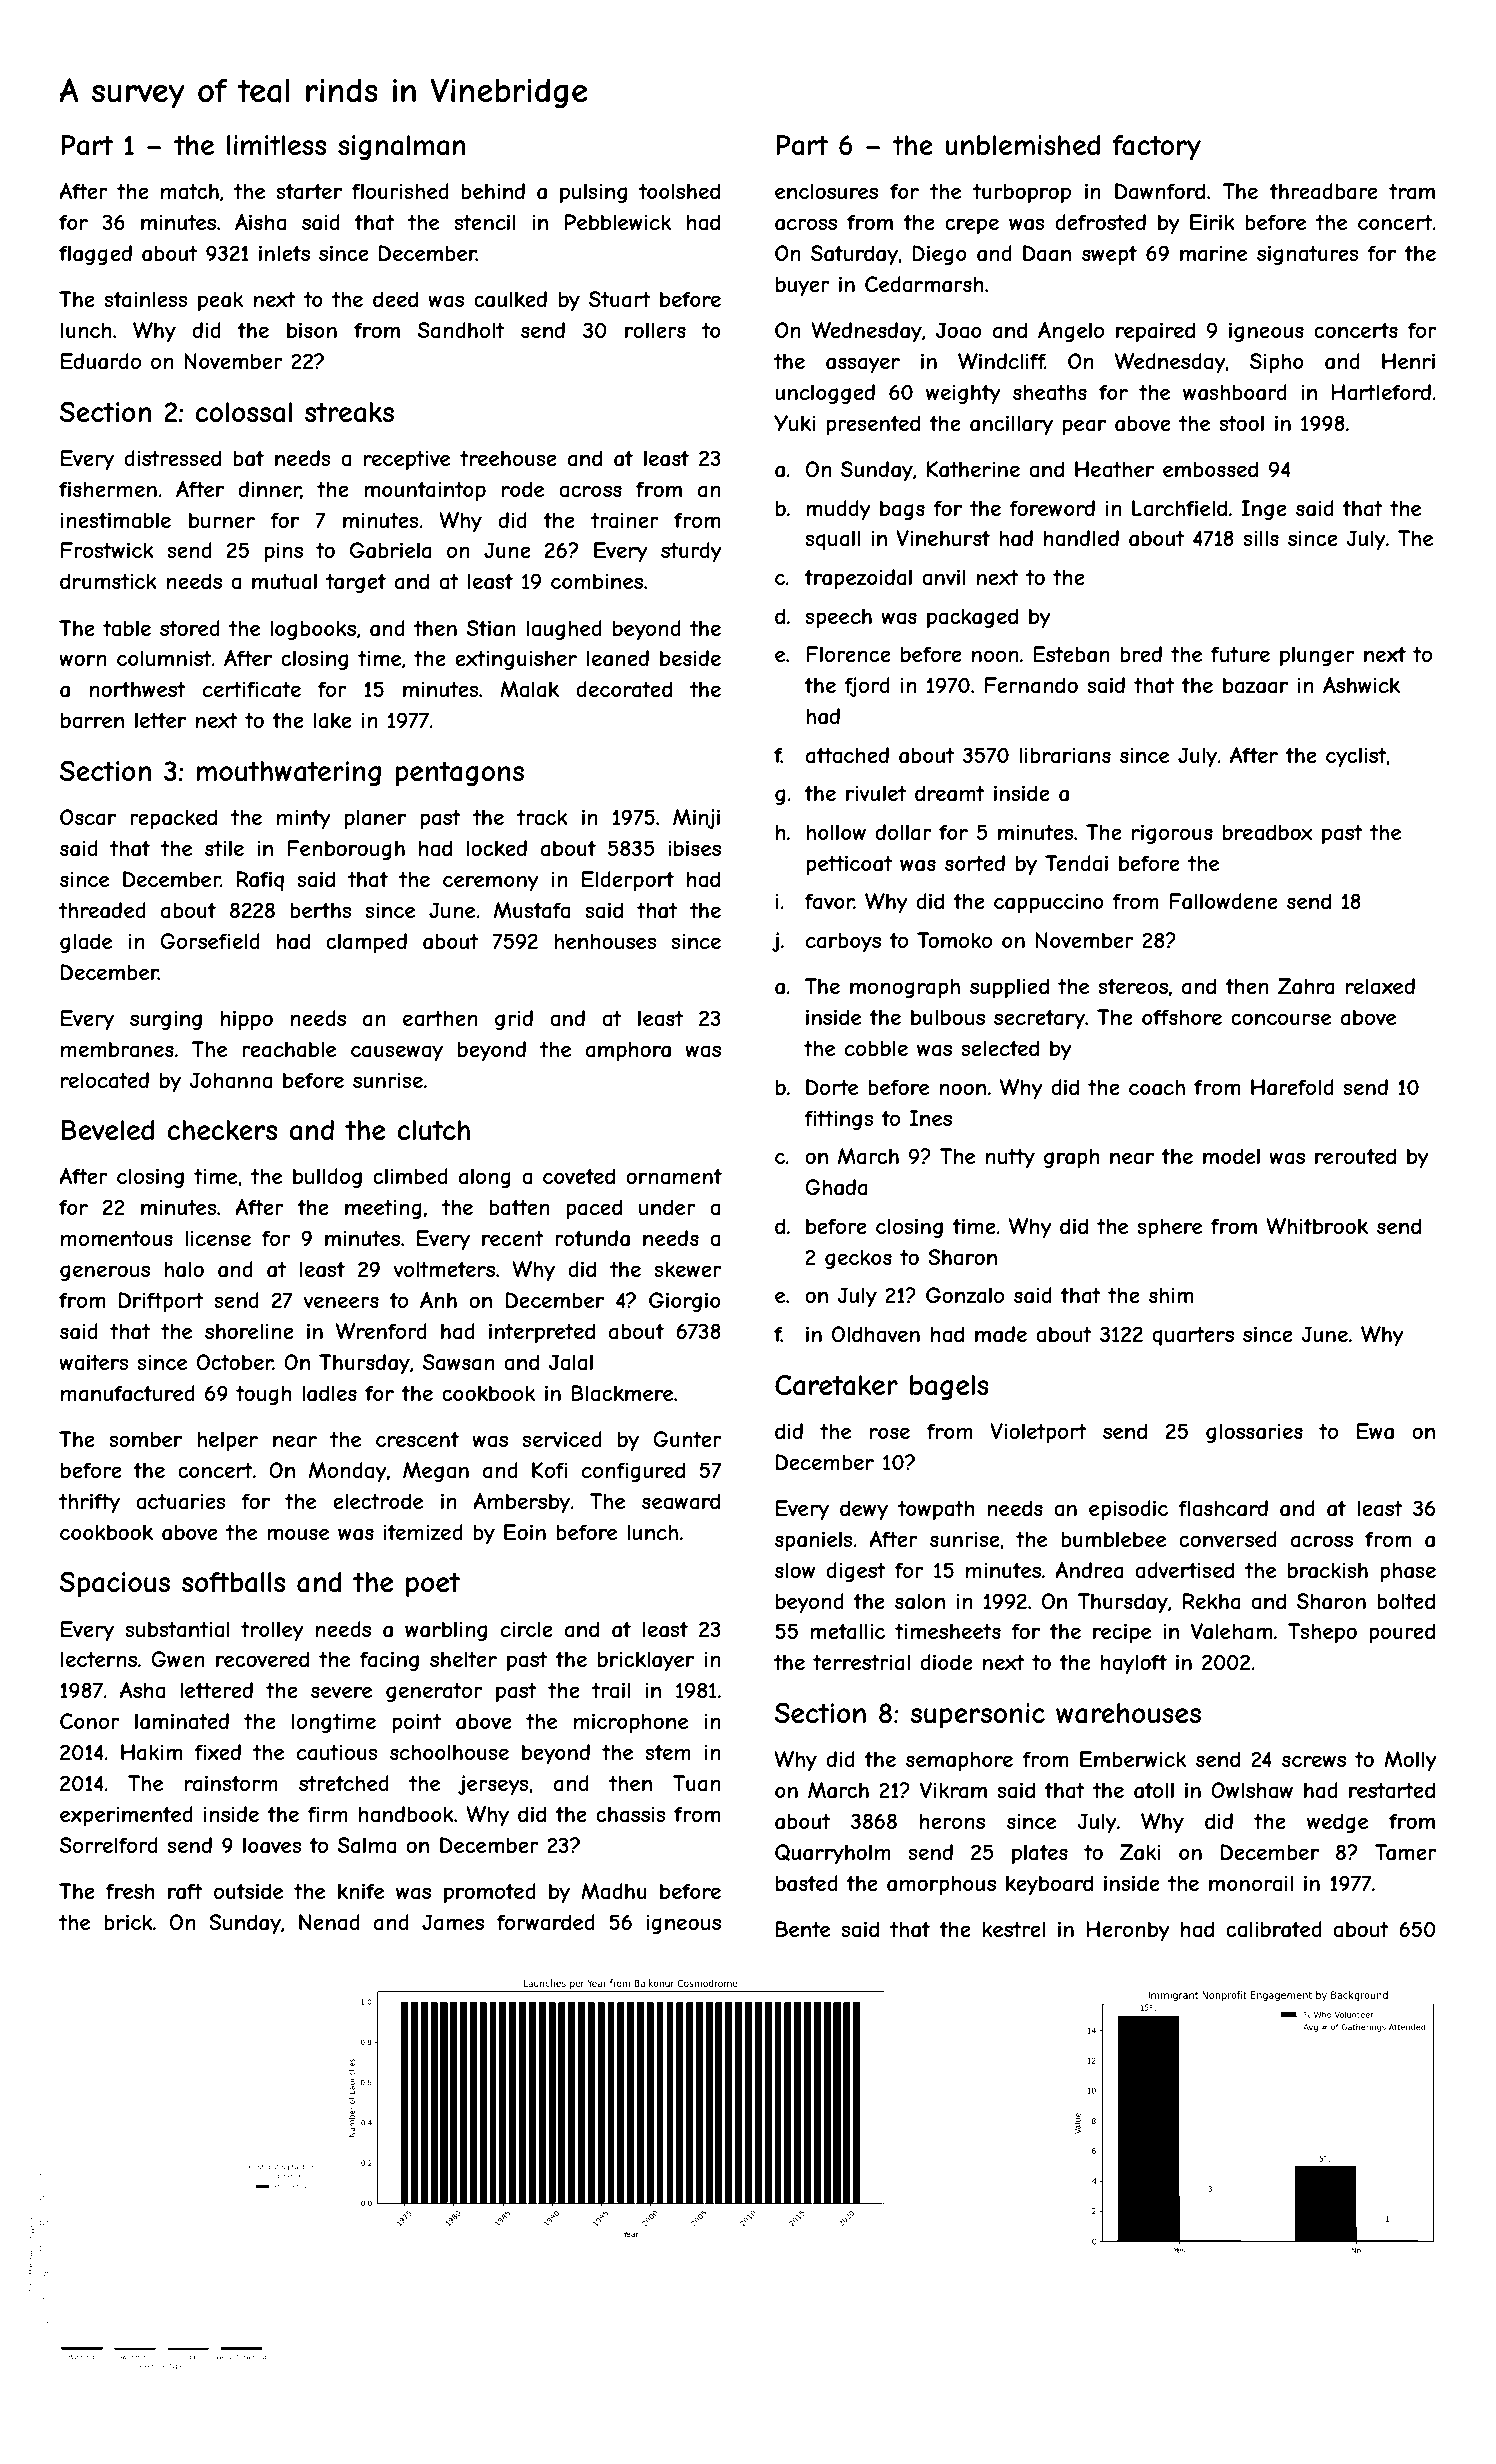 The image size is (1496, 2464). I want to click on generator, so click(434, 1692).
